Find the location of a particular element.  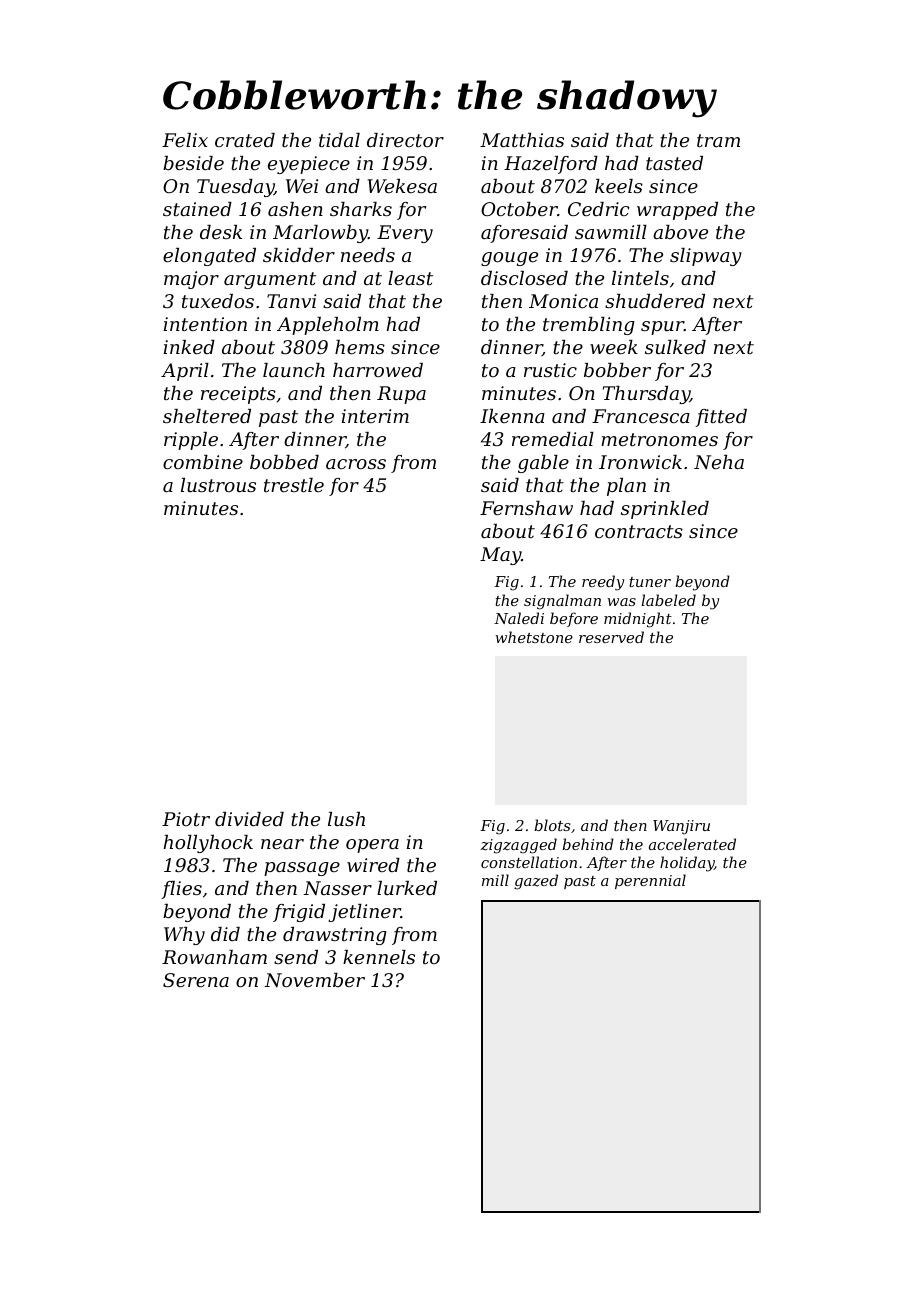

tasted is located at coordinates (674, 163).
